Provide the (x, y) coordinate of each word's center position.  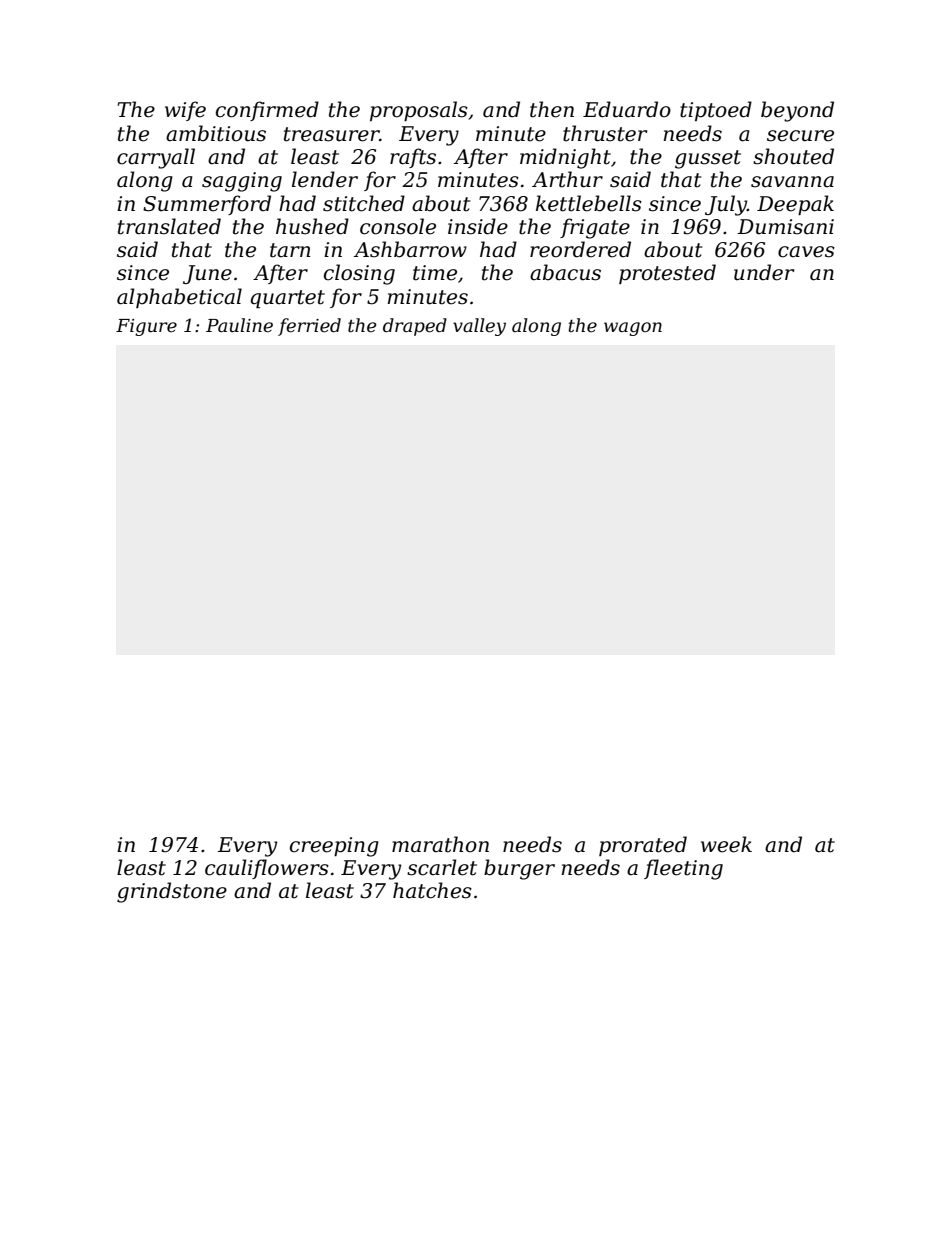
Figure (146, 327)
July (726, 205)
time (435, 273)
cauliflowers (267, 869)
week (726, 844)
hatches (432, 890)
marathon (440, 844)
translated (169, 226)
